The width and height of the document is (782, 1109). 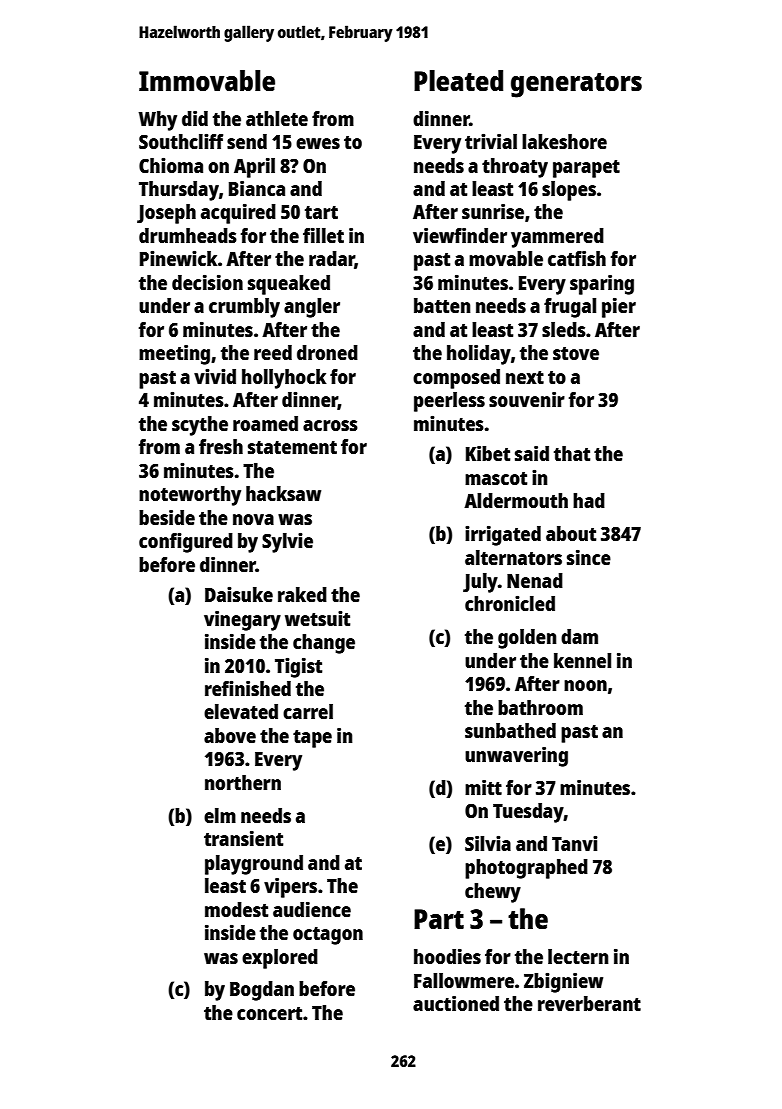 I want to click on elevated, so click(x=241, y=711).
